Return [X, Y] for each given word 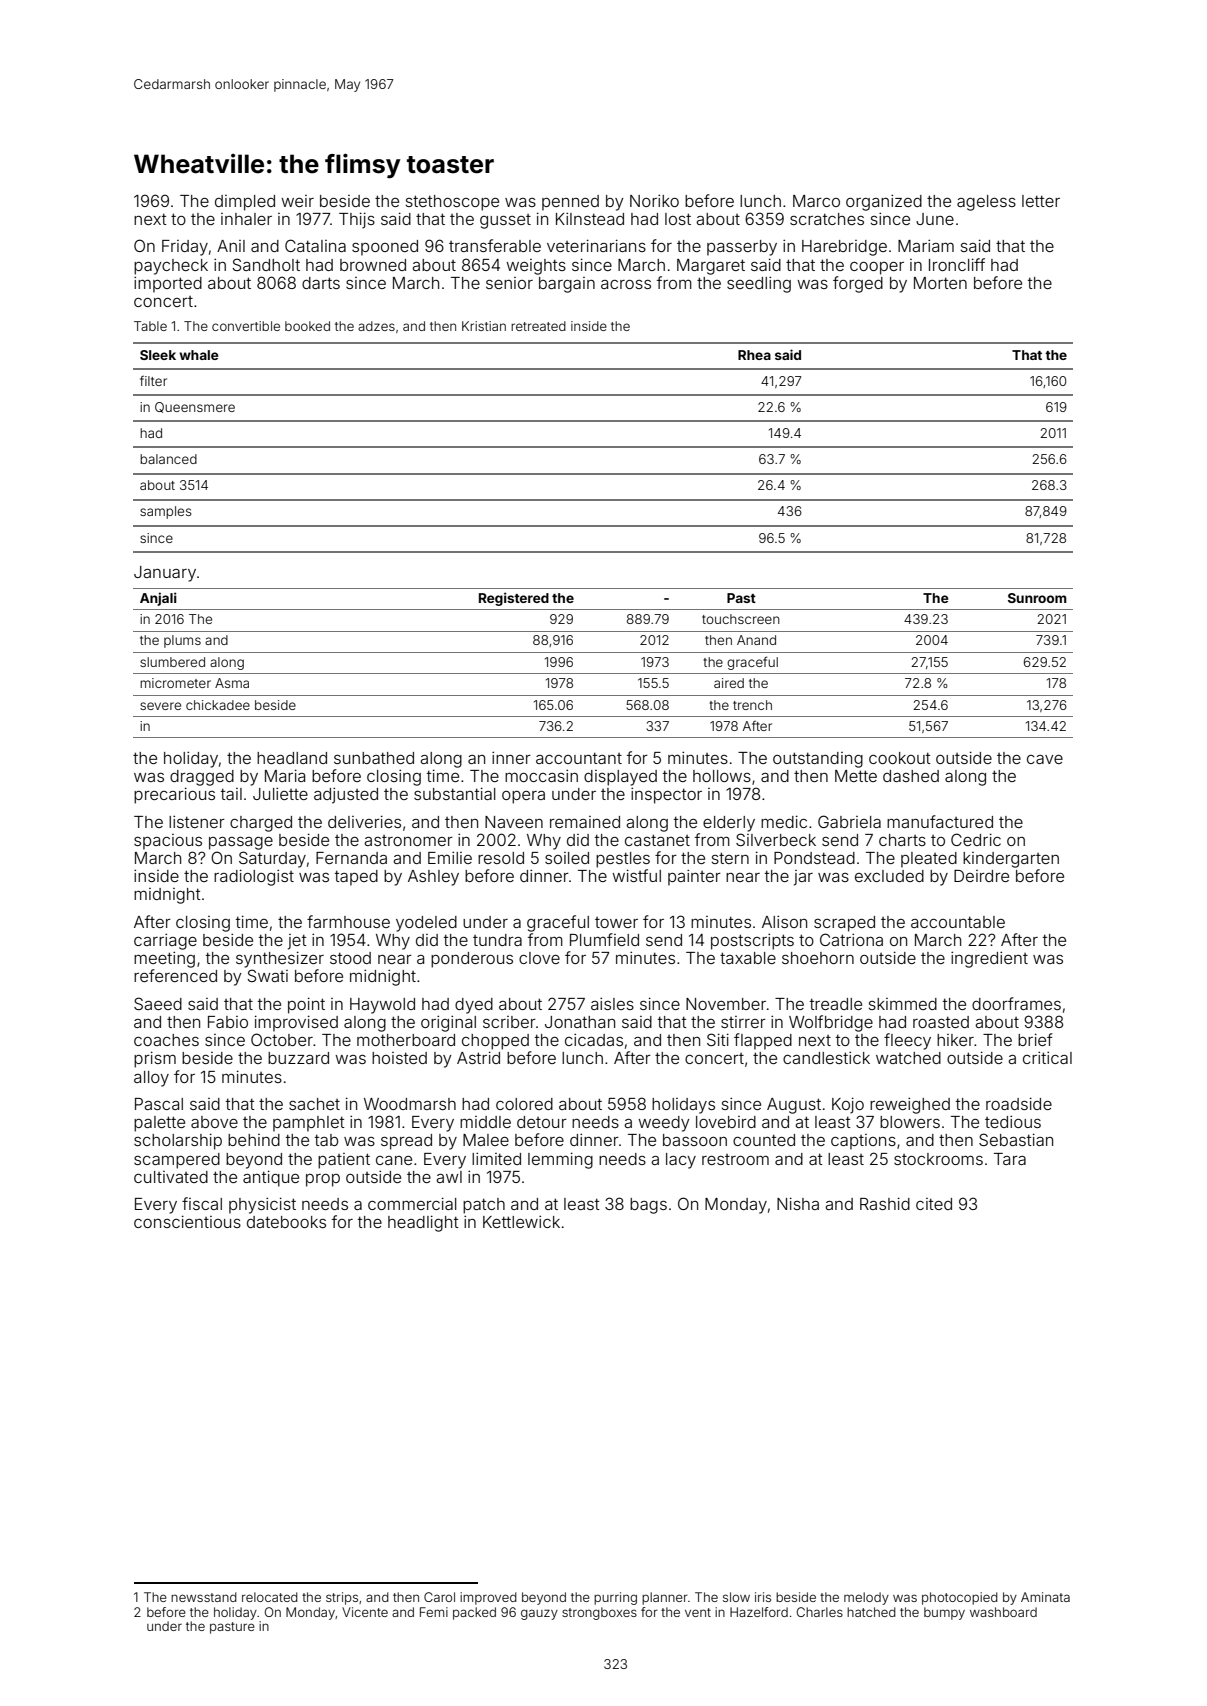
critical [1047, 1057]
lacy [681, 1161]
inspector [666, 795]
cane [394, 1160]
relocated [270, 1597]
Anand [756, 640]
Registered [514, 599]
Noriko [654, 200]
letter [1041, 201]
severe [160, 706]
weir [297, 201]
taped [356, 878]
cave [1045, 759]
